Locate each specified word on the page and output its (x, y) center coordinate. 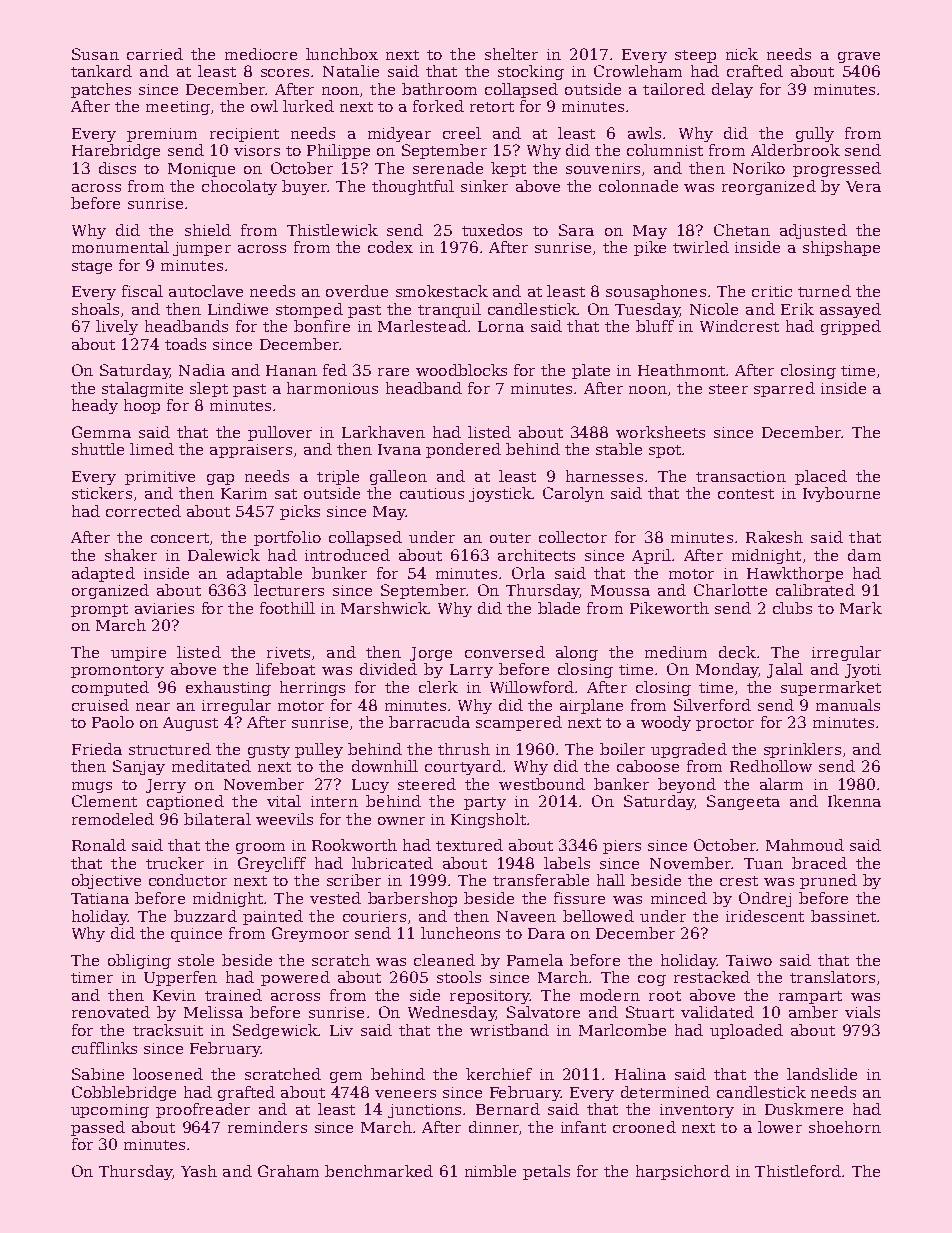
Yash (199, 1171)
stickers (102, 493)
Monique (201, 170)
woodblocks (461, 370)
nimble (490, 1171)
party (485, 803)
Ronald (99, 845)
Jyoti (863, 671)
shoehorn (845, 1127)
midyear (399, 134)
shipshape (841, 248)
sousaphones (656, 292)
